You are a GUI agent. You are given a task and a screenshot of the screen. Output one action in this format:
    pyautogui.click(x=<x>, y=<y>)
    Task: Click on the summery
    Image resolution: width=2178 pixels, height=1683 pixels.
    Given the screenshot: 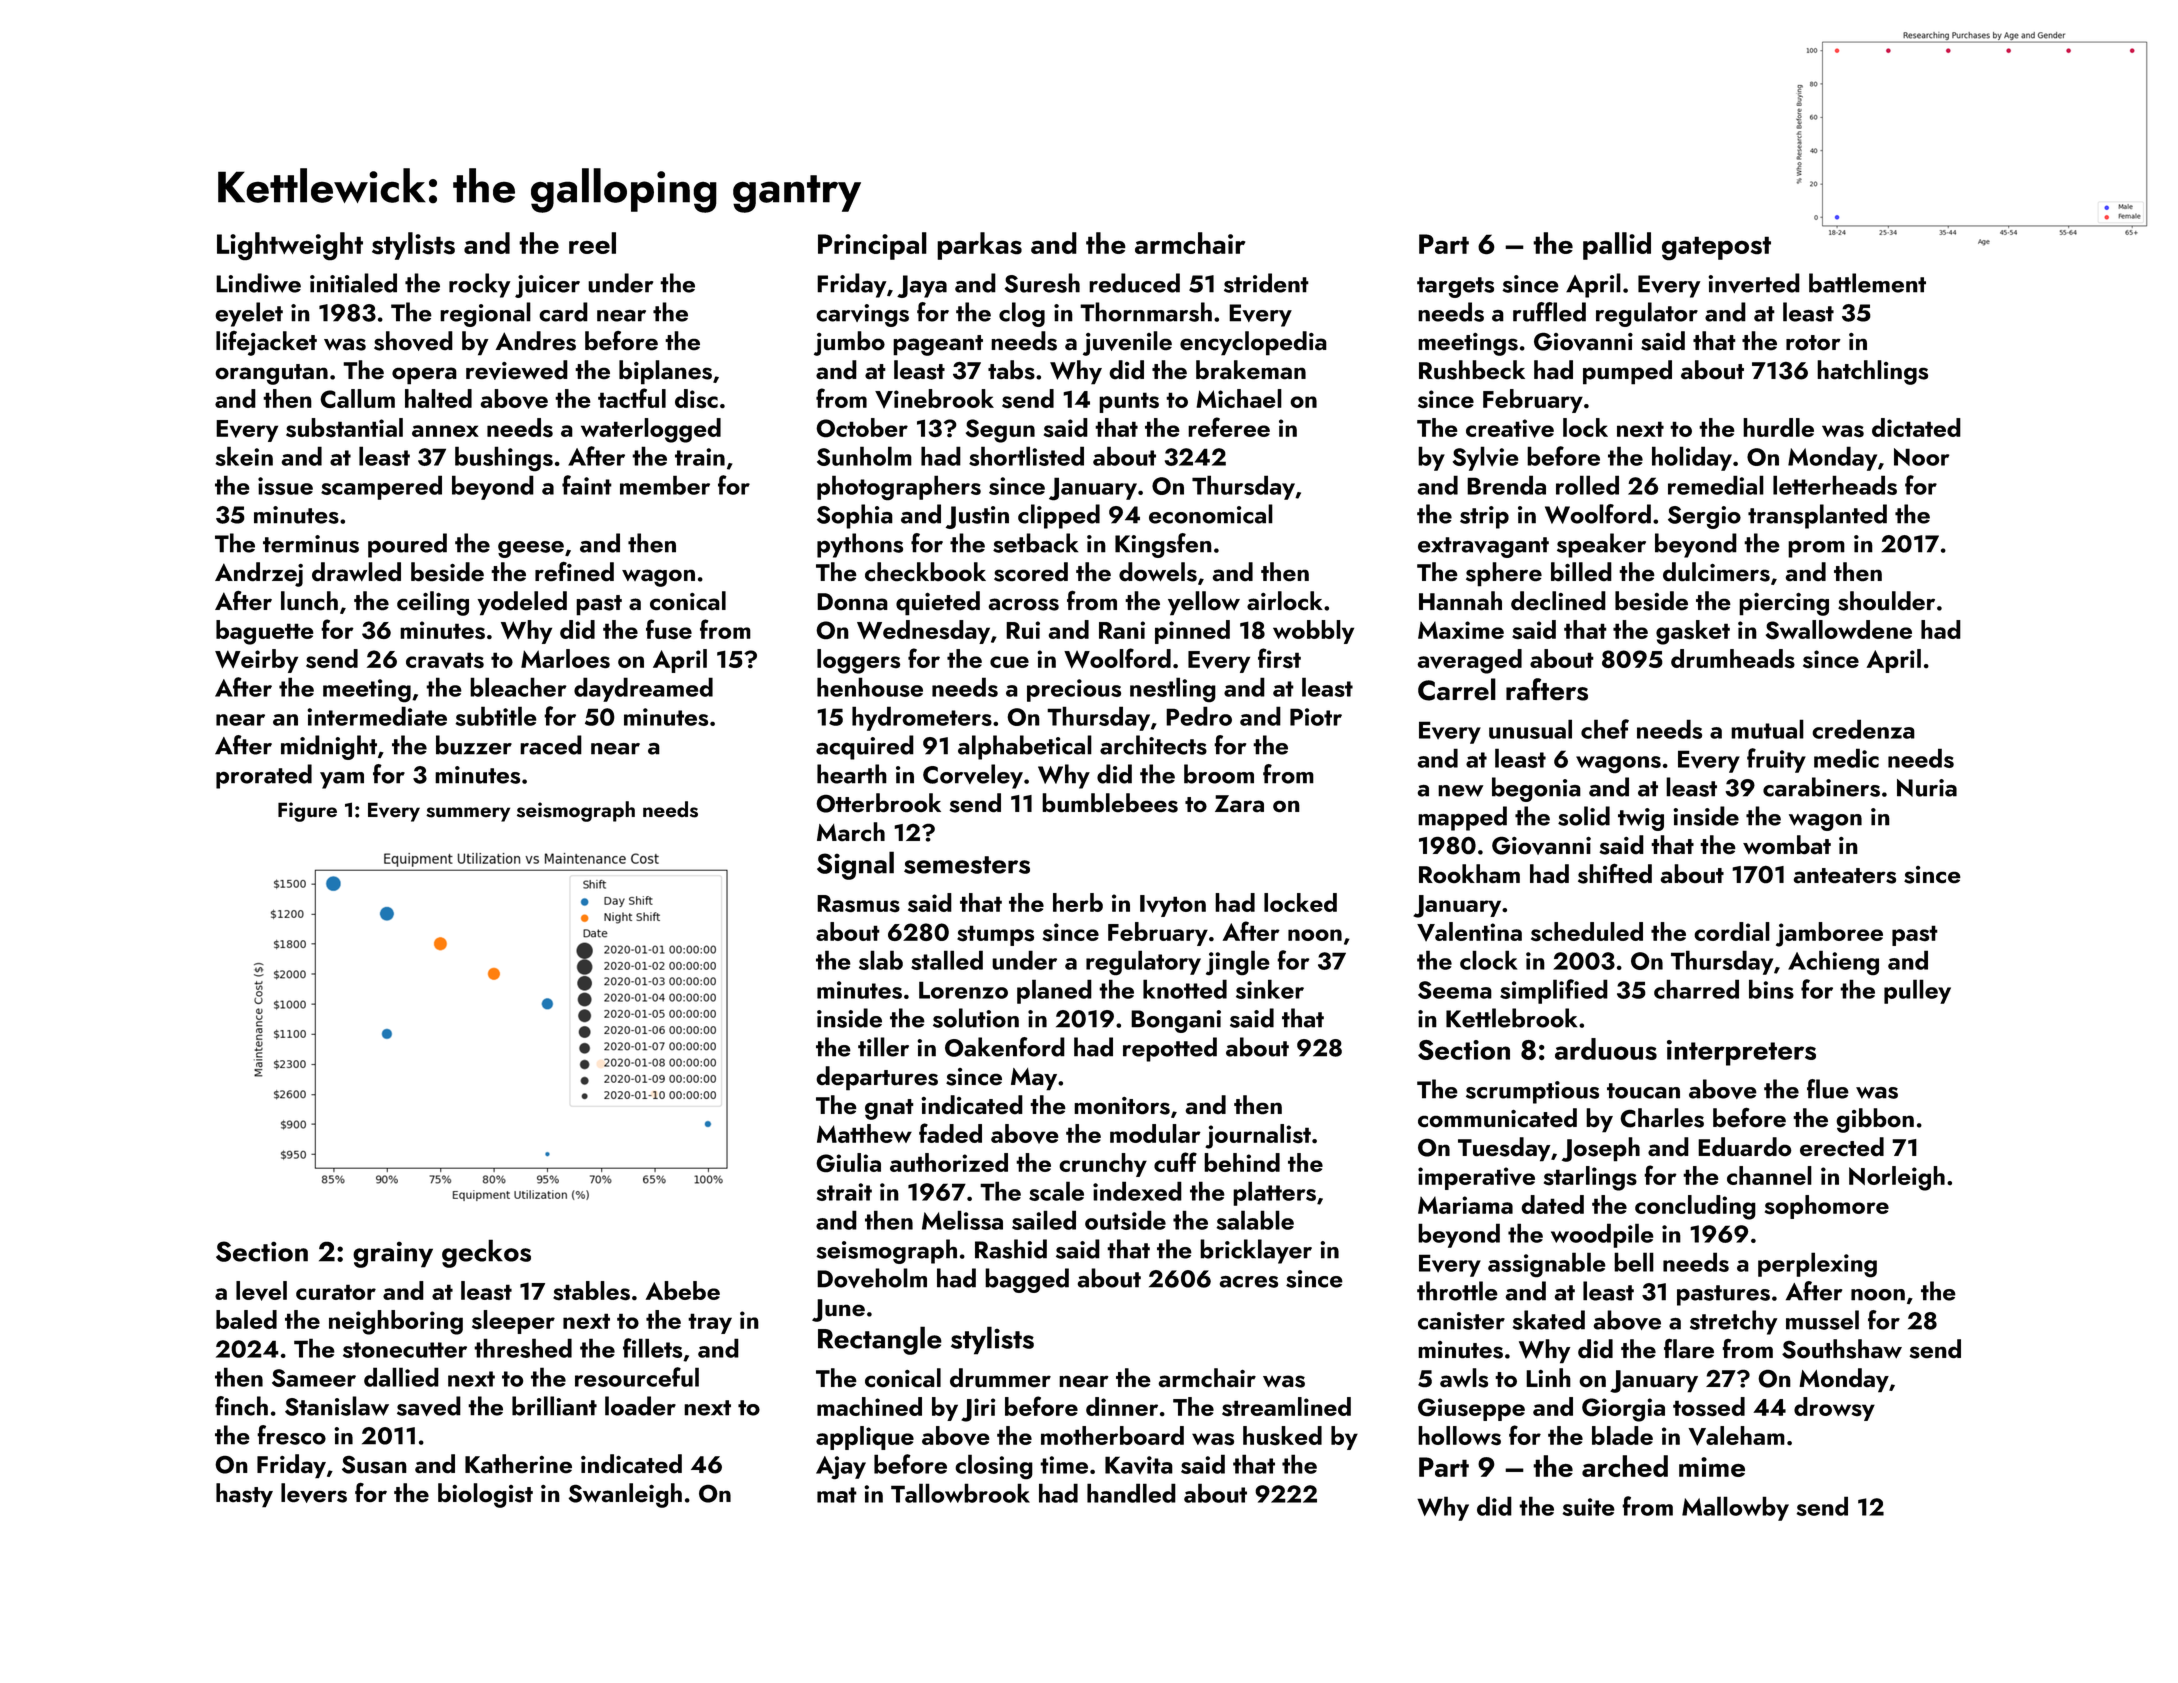 What is the action you would take?
    pyautogui.click(x=468, y=814)
